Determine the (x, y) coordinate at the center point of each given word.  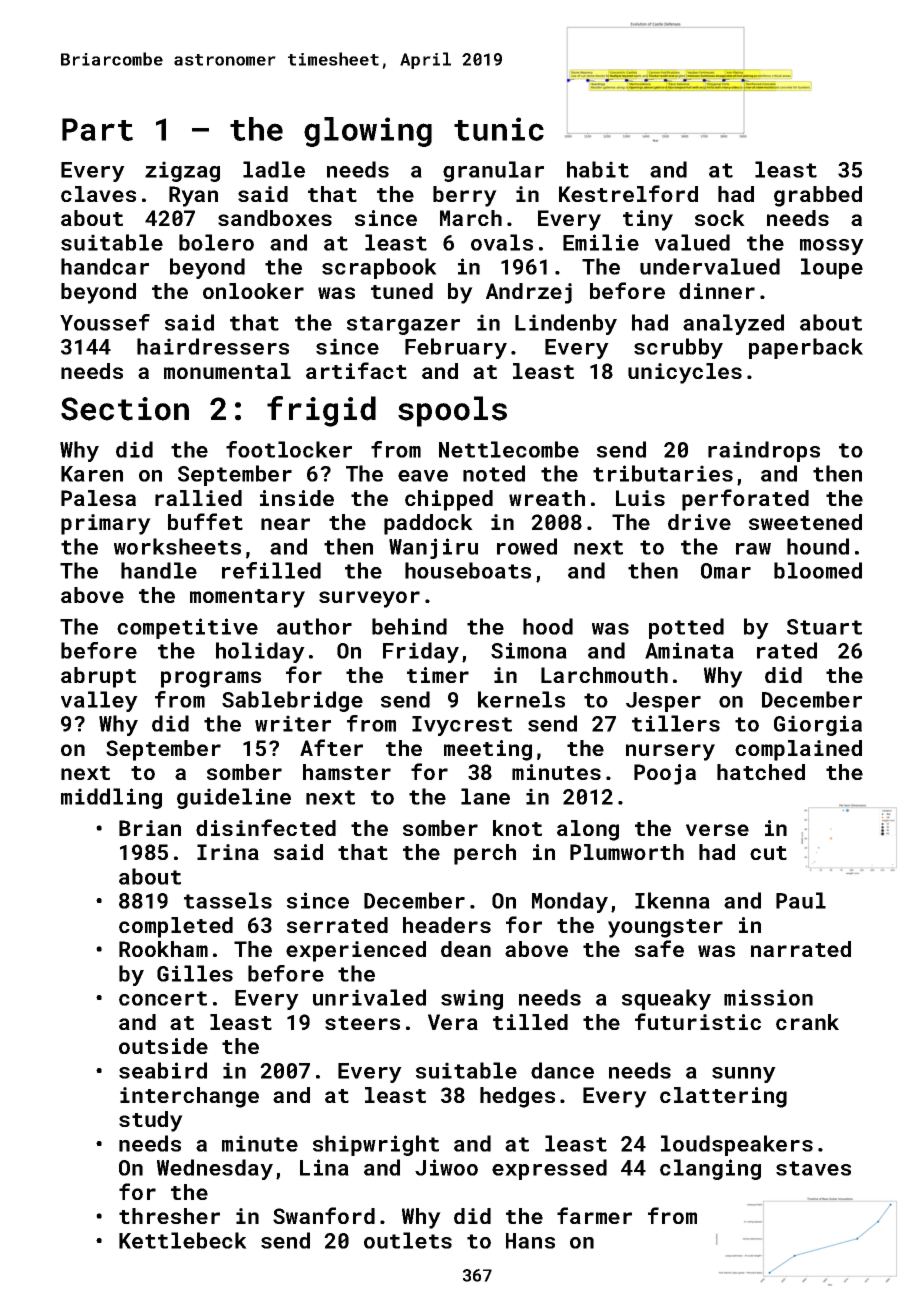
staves (813, 1168)
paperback (806, 348)
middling (111, 798)
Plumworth (627, 852)
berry (465, 196)
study (151, 1121)
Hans (530, 1241)
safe (659, 948)
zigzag (182, 171)
